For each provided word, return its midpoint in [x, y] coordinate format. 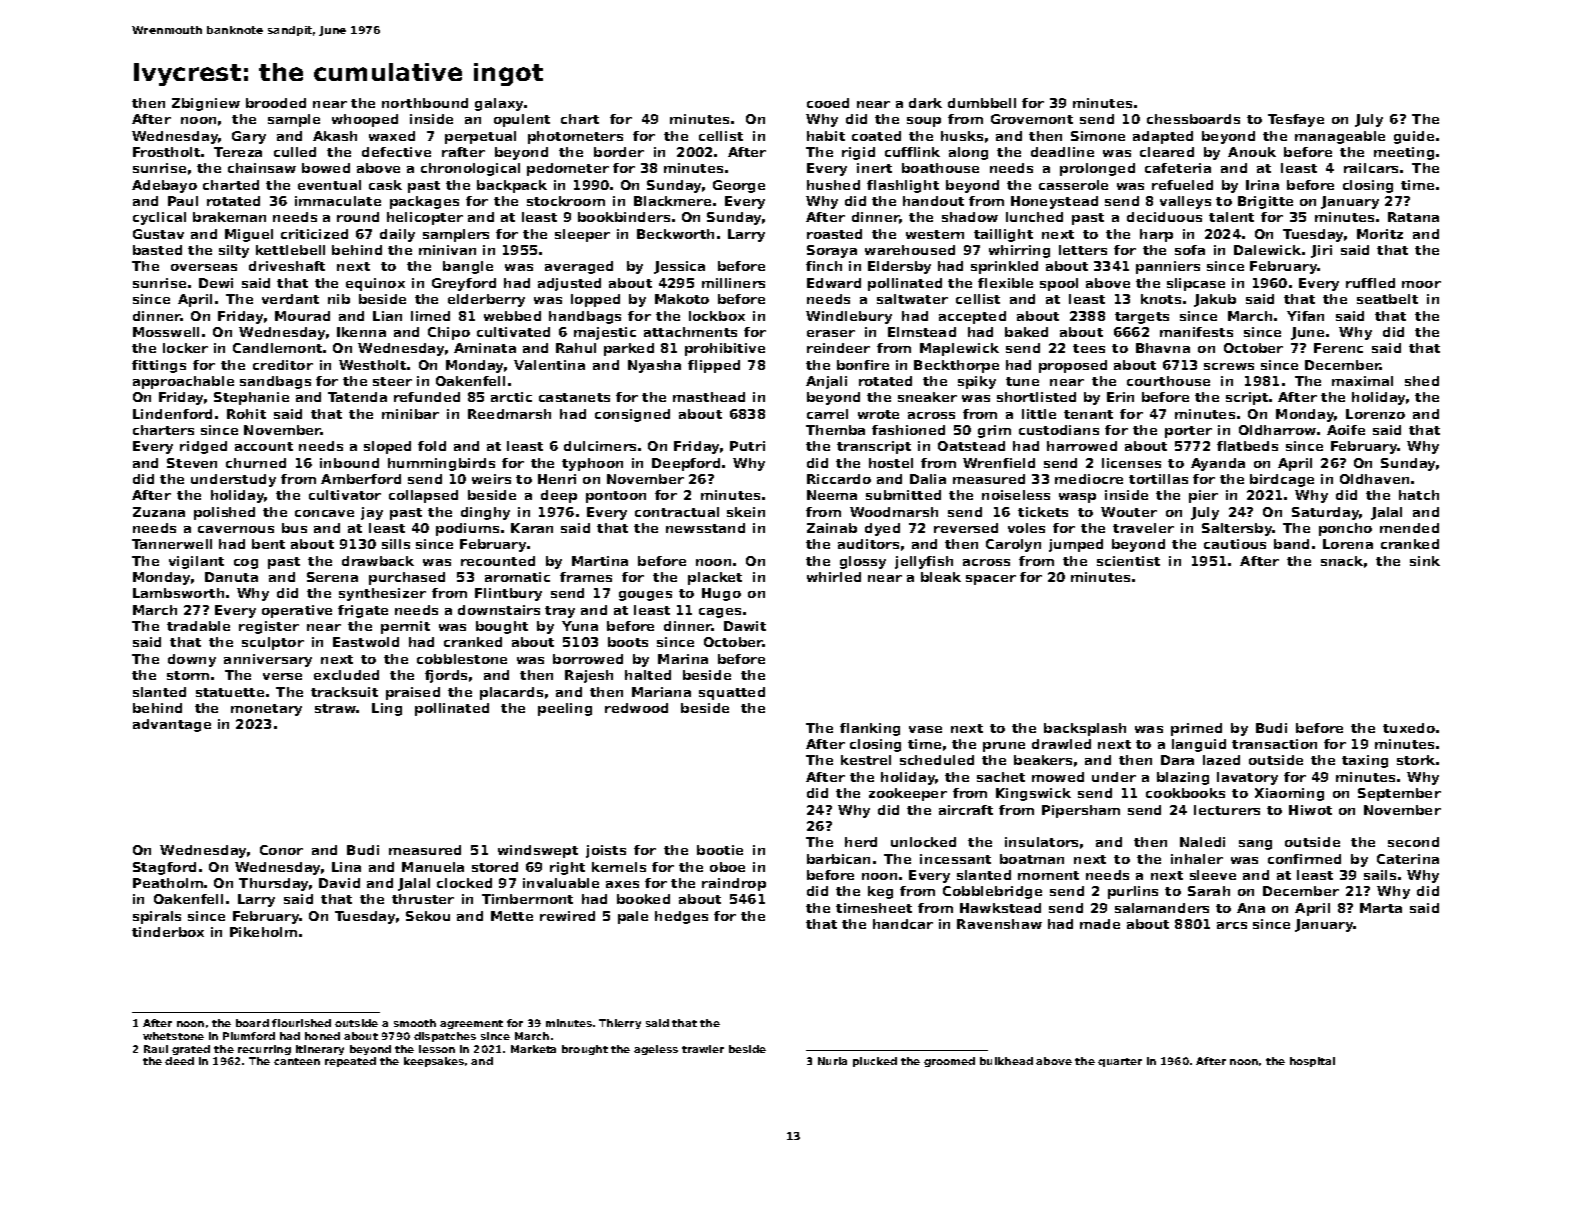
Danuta [231, 577]
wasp [1077, 498]
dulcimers [600, 446]
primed [1196, 729]
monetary [266, 710]
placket [715, 578]
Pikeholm [263, 932]
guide [1414, 137]
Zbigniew [206, 104]
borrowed [588, 659]
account [264, 446]
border [619, 152]
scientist [1128, 561]
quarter [1120, 1062]
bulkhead [1006, 1061]
